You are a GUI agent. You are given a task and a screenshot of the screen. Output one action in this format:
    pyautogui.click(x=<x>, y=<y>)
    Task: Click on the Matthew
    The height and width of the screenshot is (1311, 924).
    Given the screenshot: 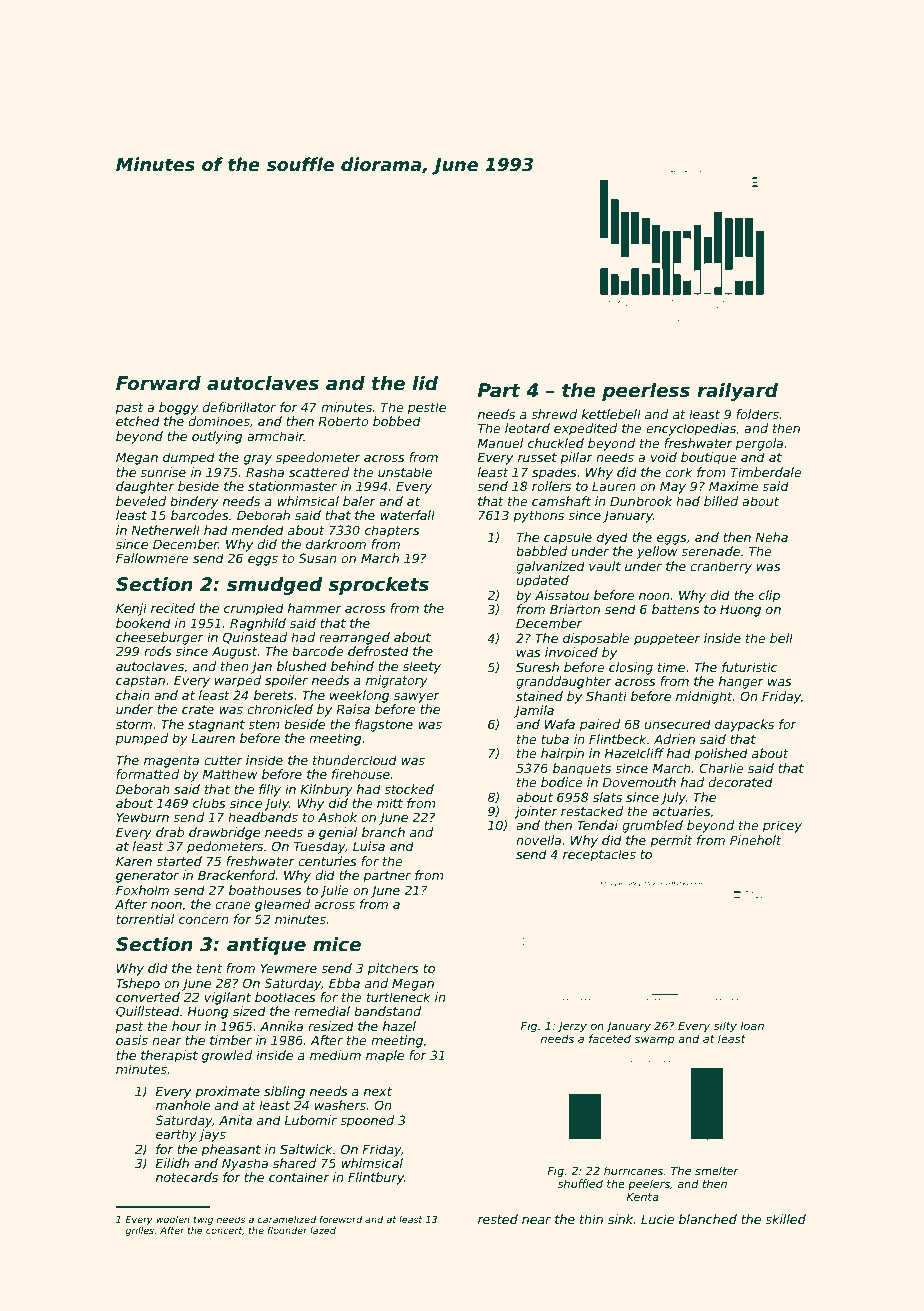 What is the action you would take?
    pyautogui.click(x=230, y=774)
